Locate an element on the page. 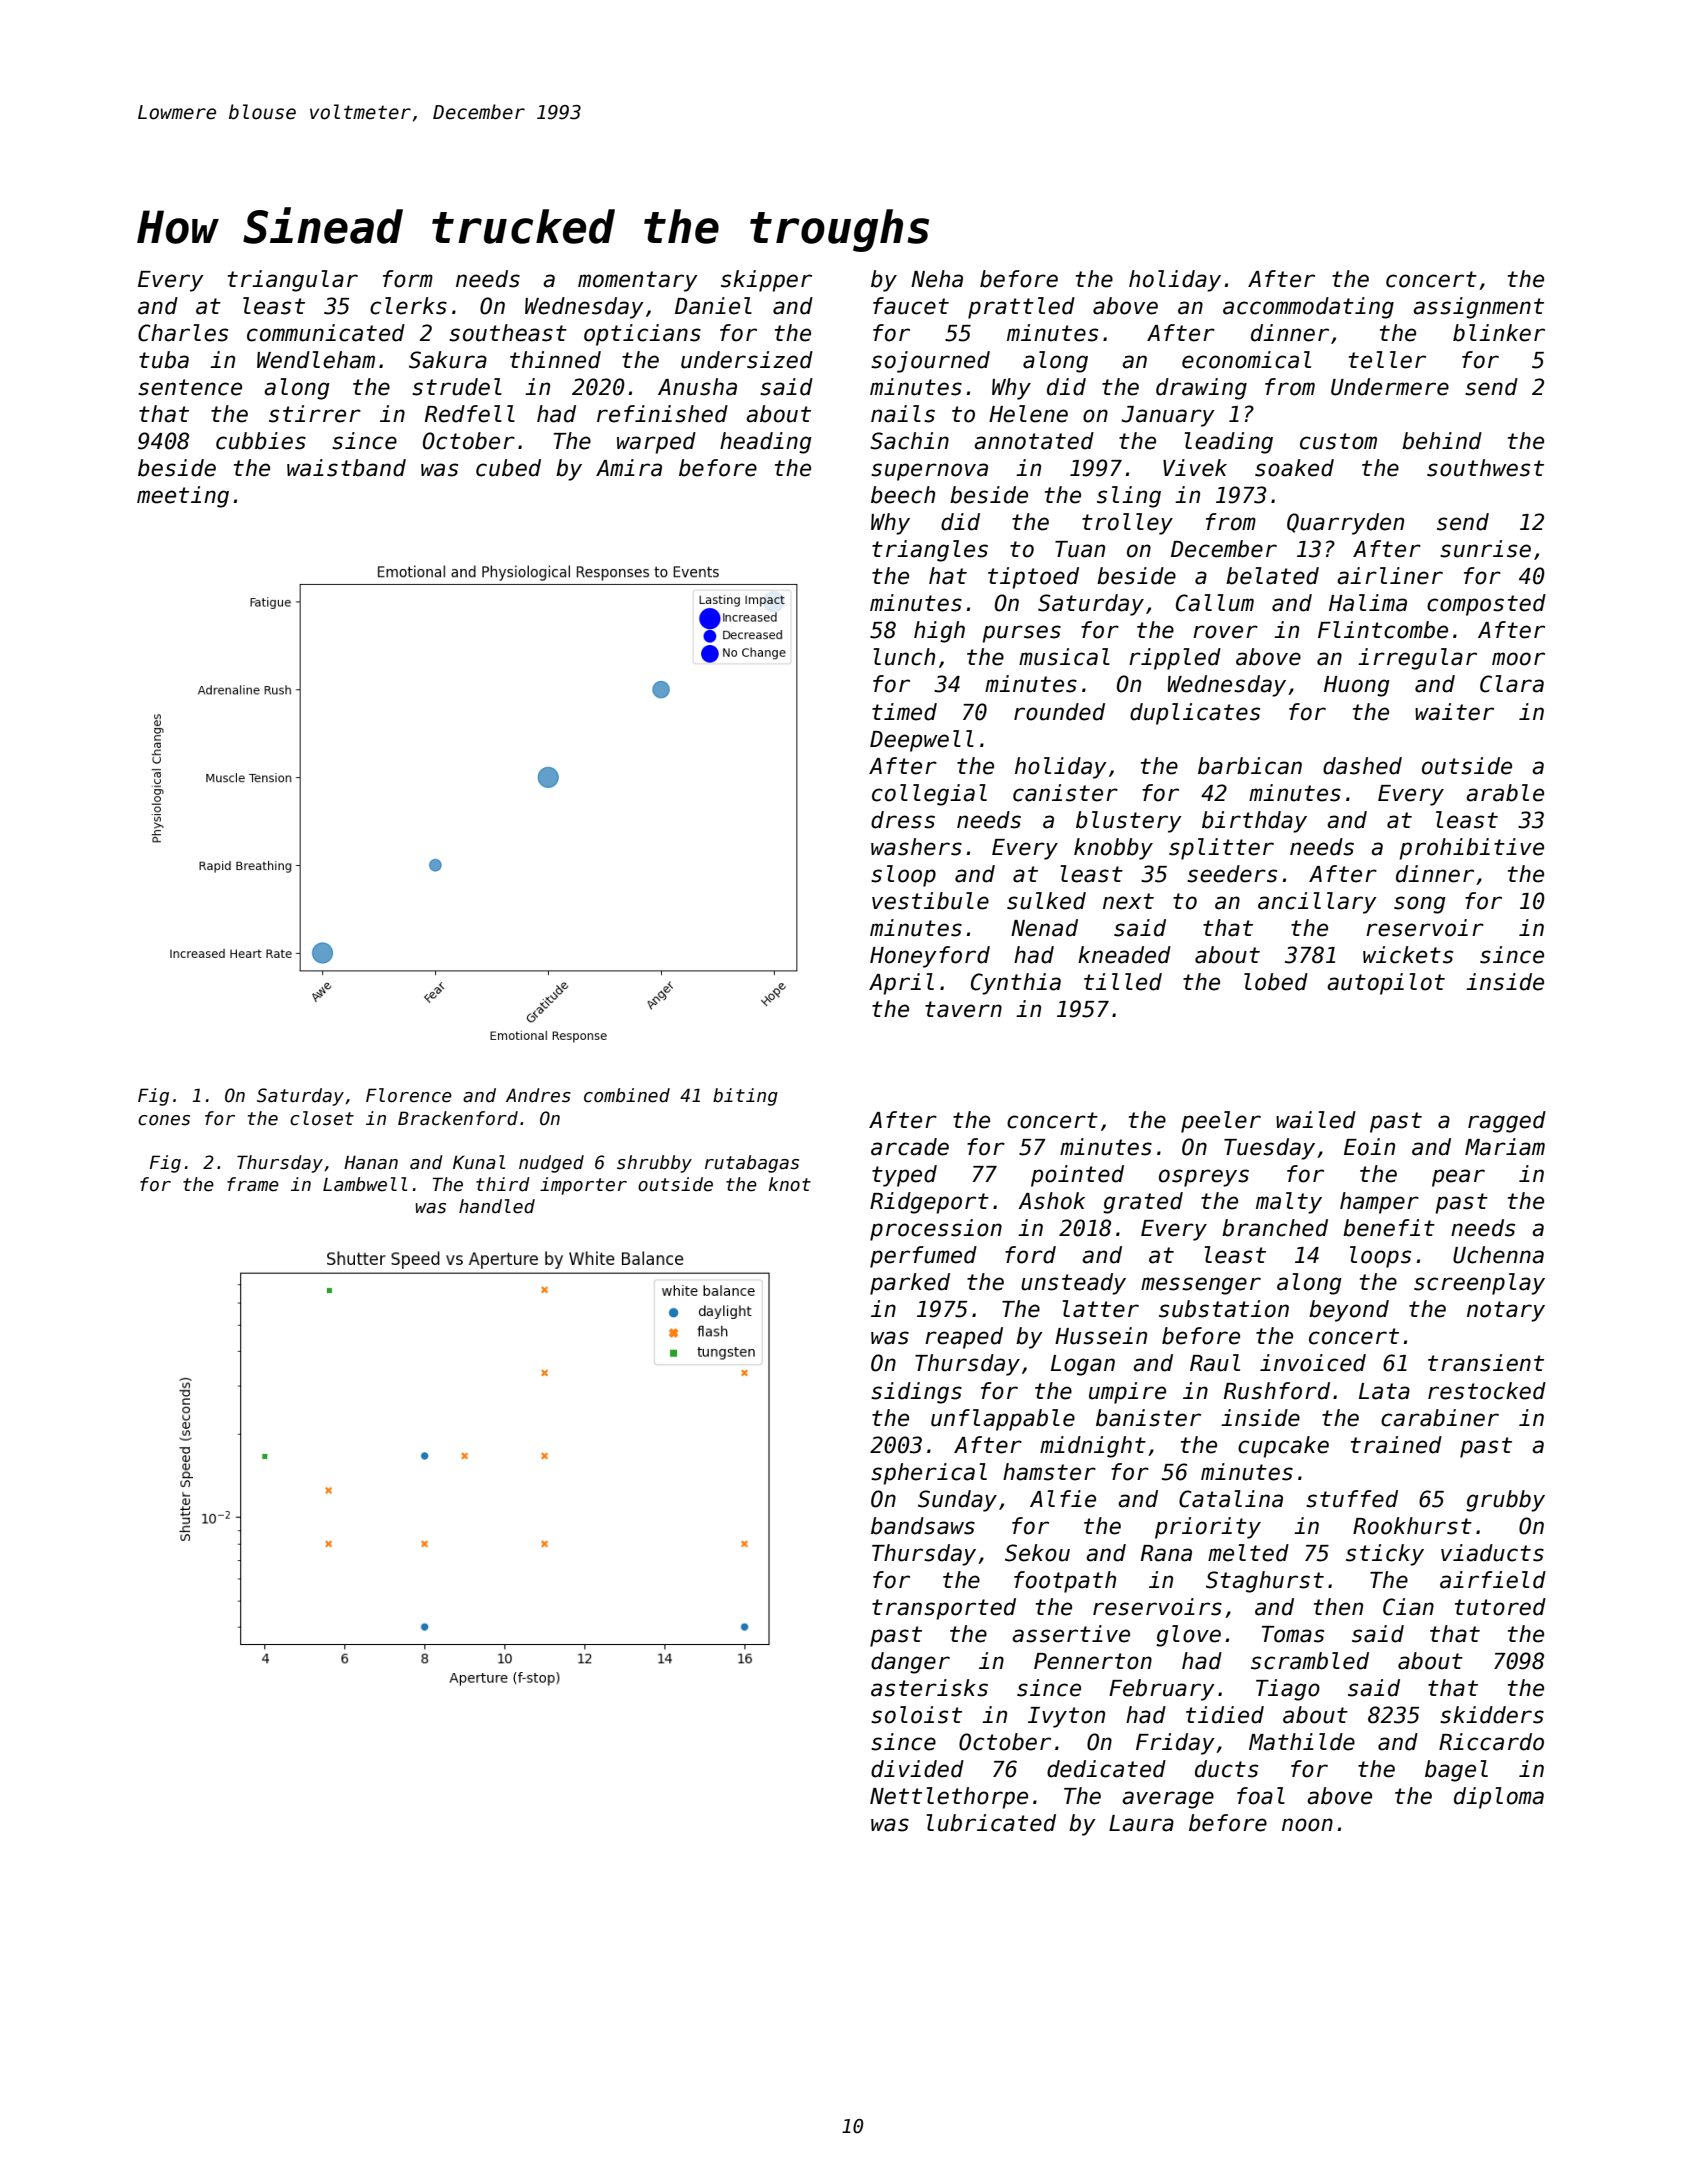 Image resolution: width=1683 pixels, height=2178 pixels. communicated is located at coordinates (326, 333).
